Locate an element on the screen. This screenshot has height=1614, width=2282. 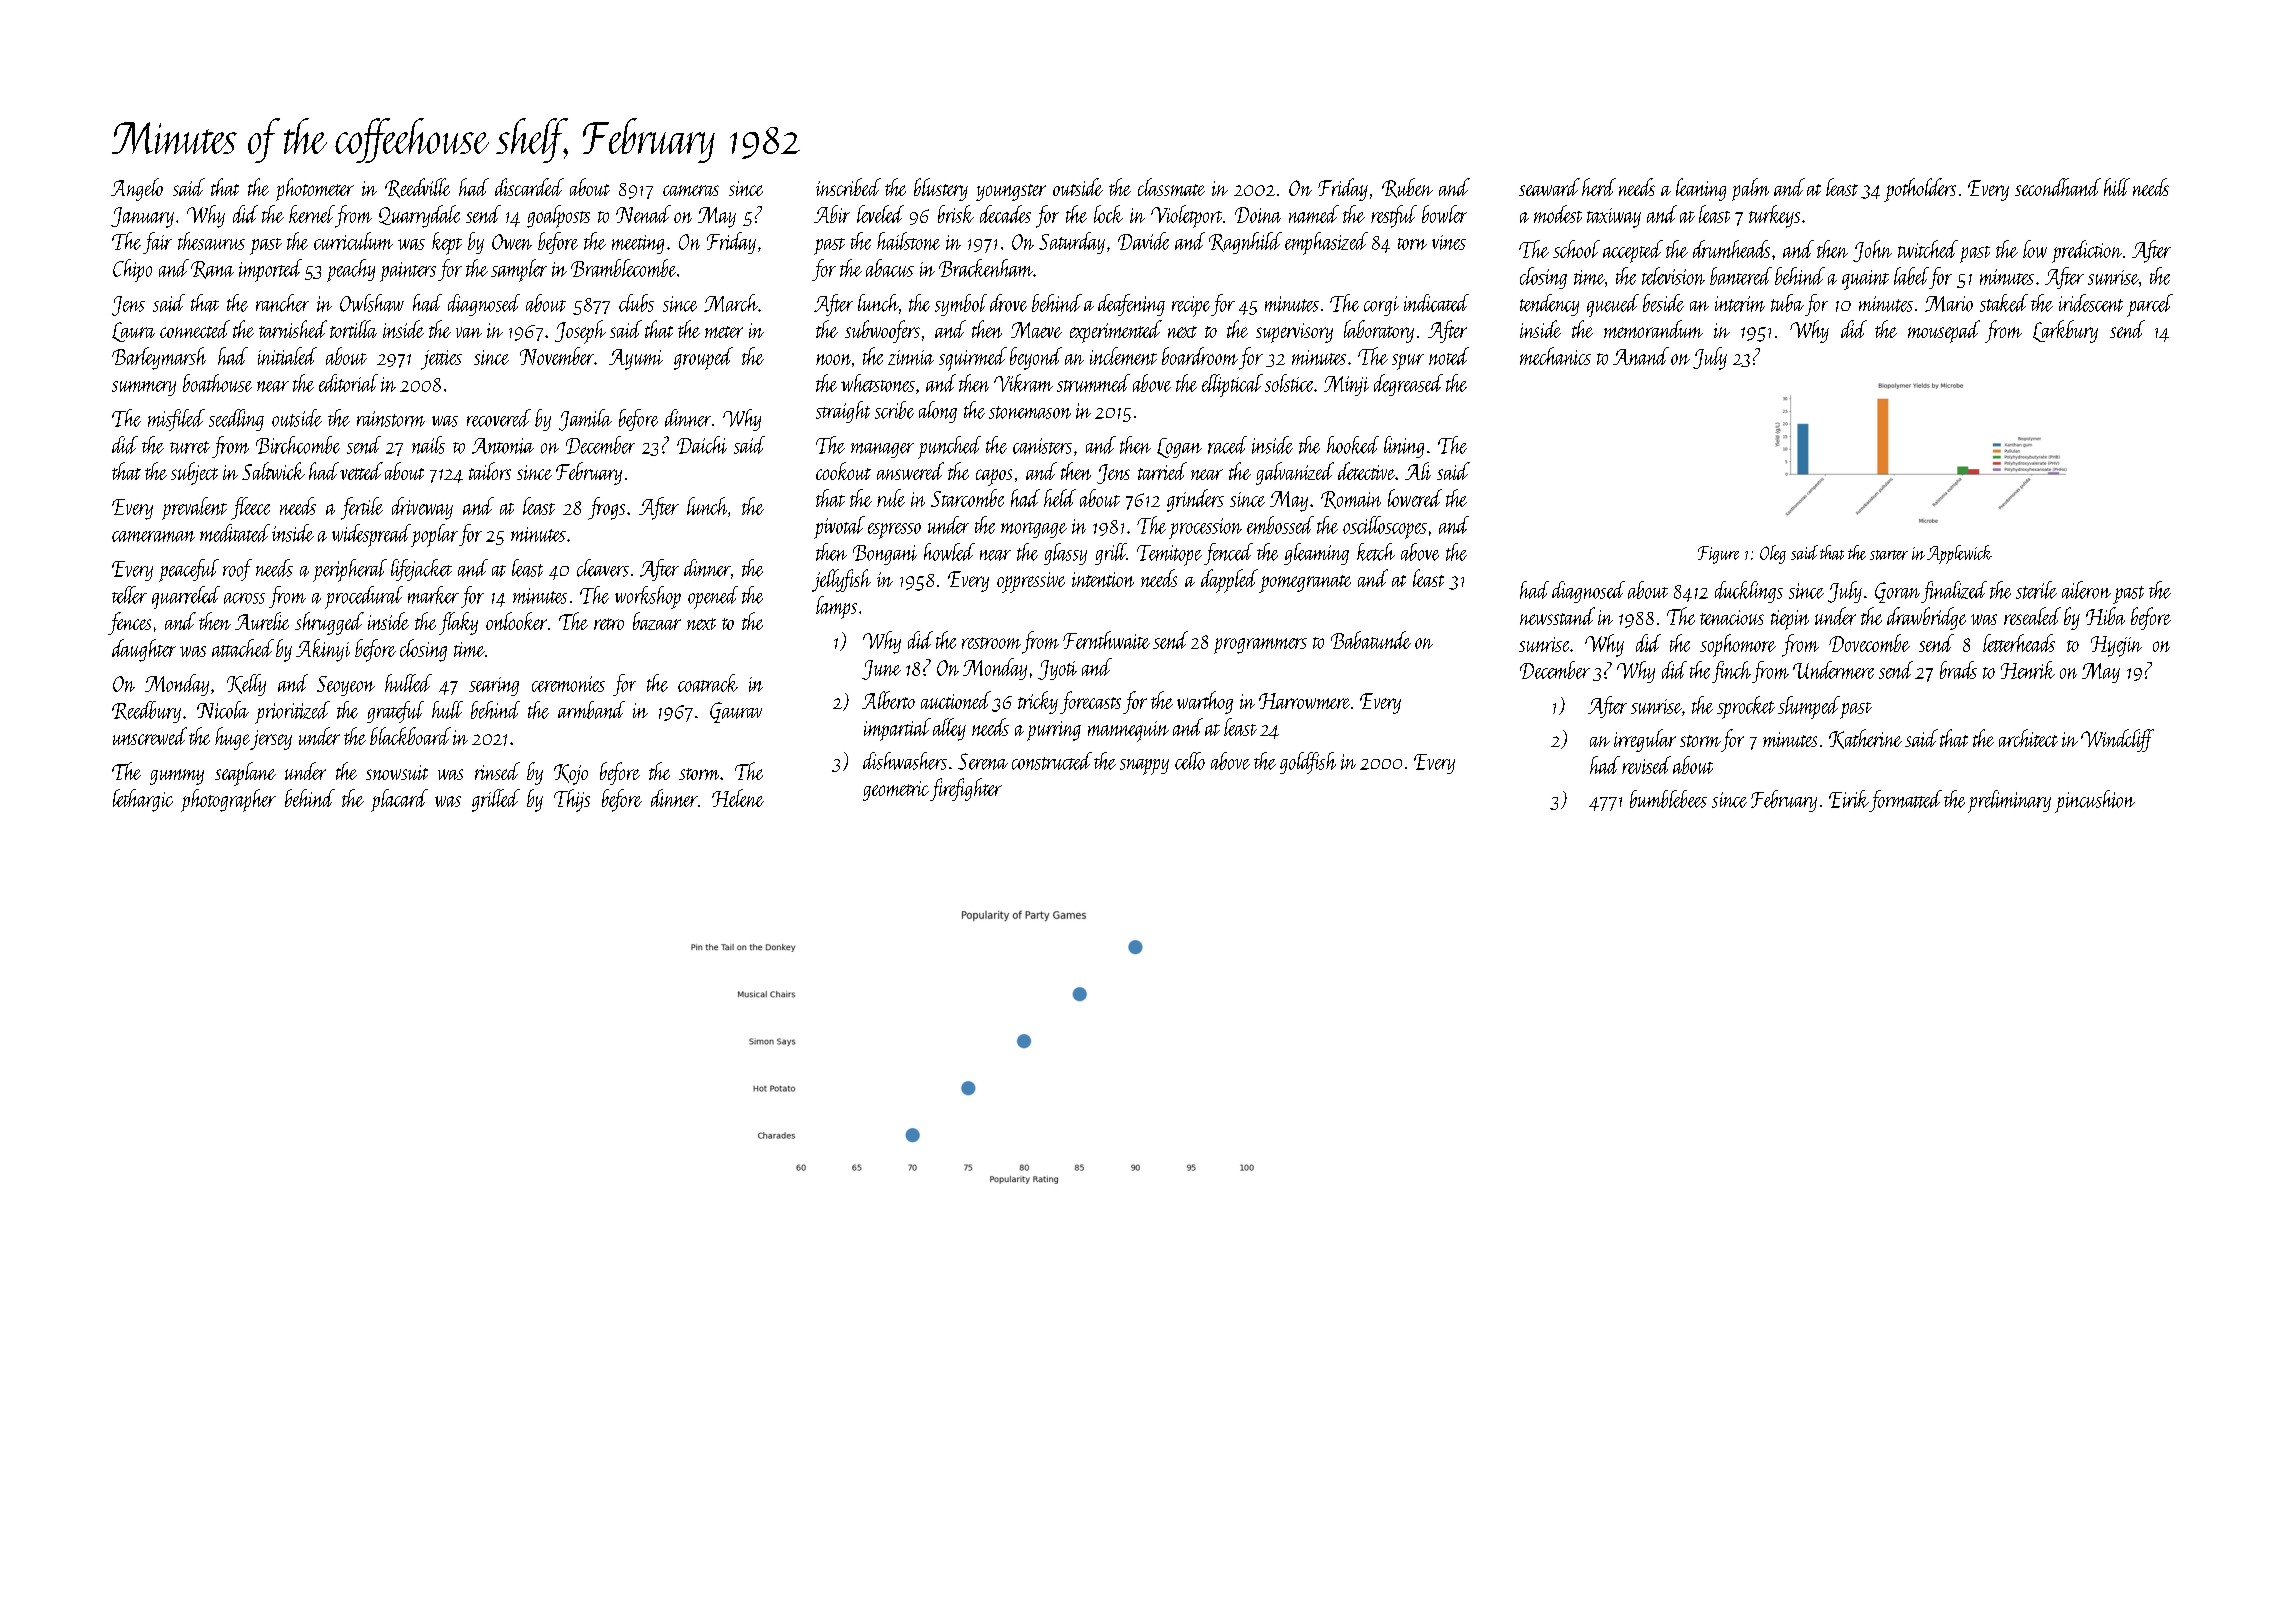
Anand is located at coordinates (1641, 356).
